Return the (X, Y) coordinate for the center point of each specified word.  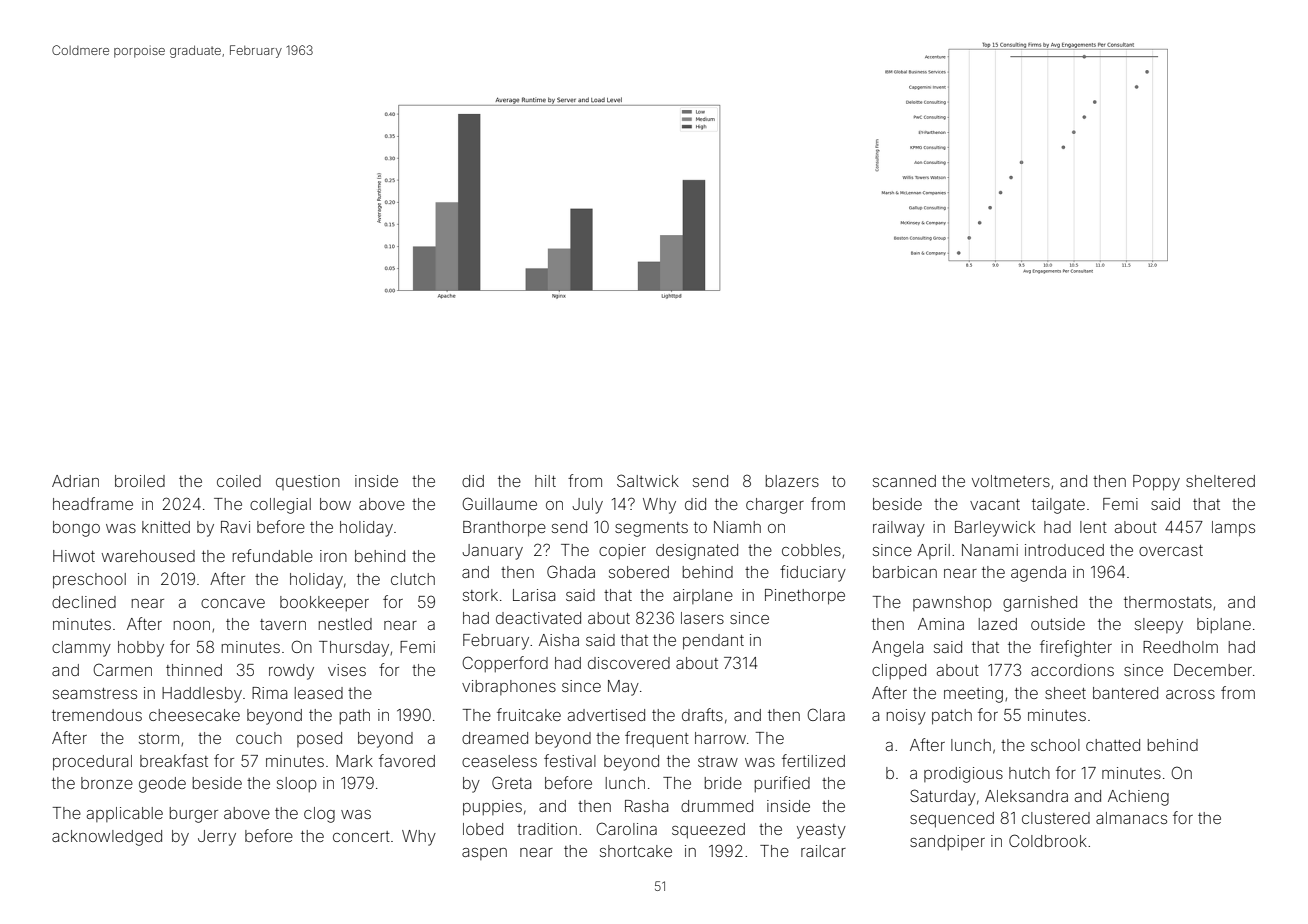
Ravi (235, 527)
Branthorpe (504, 529)
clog (319, 815)
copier (622, 551)
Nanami (990, 550)
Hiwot (74, 556)
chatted (1113, 745)
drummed (717, 806)
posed (319, 739)
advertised (606, 715)
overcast (1171, 550)
